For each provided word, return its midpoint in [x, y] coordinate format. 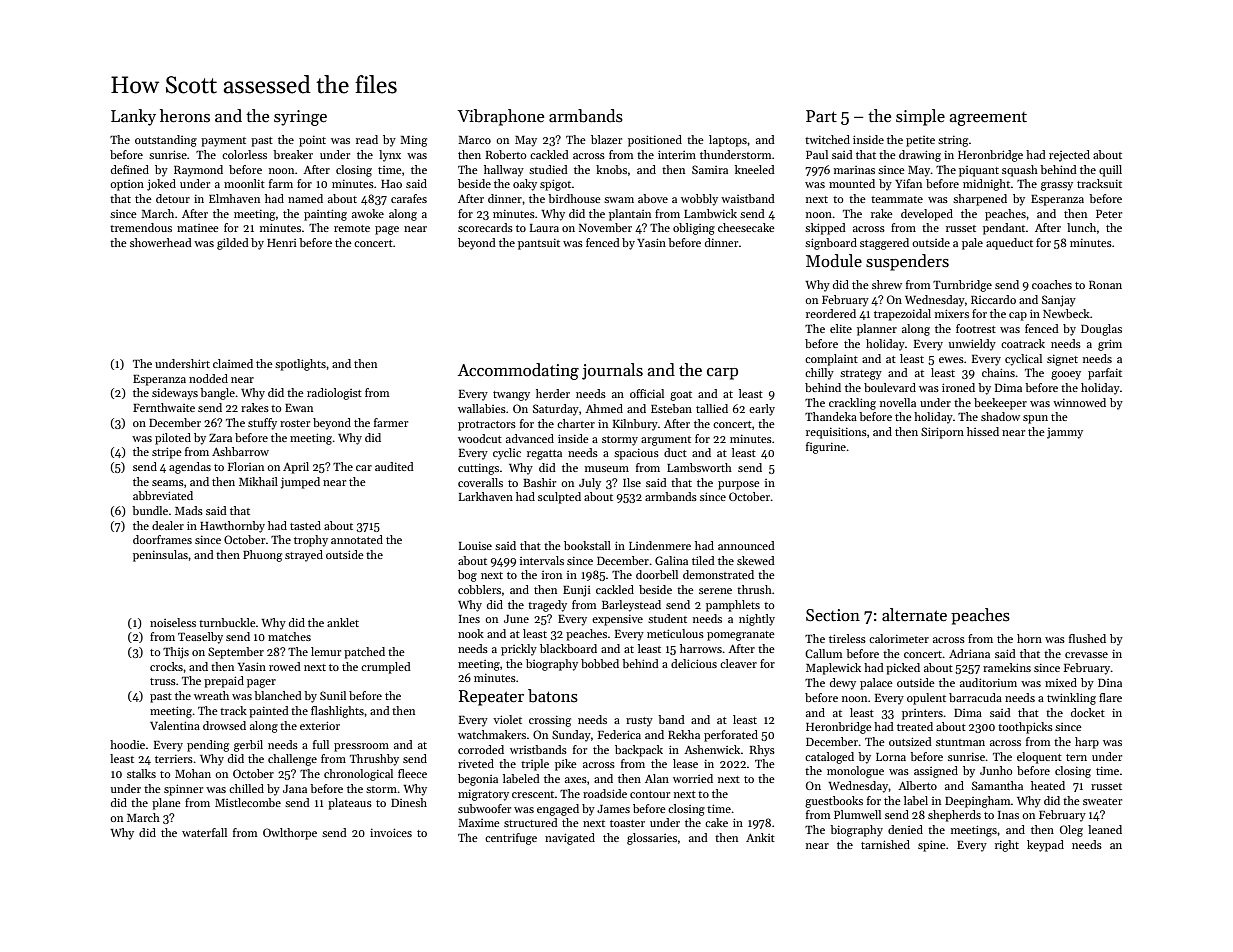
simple [920, 117]
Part [821, 116]
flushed [1087, 638]
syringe [300, 118]
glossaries [652, 839]
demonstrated [718, 574]
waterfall [204, 832]
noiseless [173, 622]
